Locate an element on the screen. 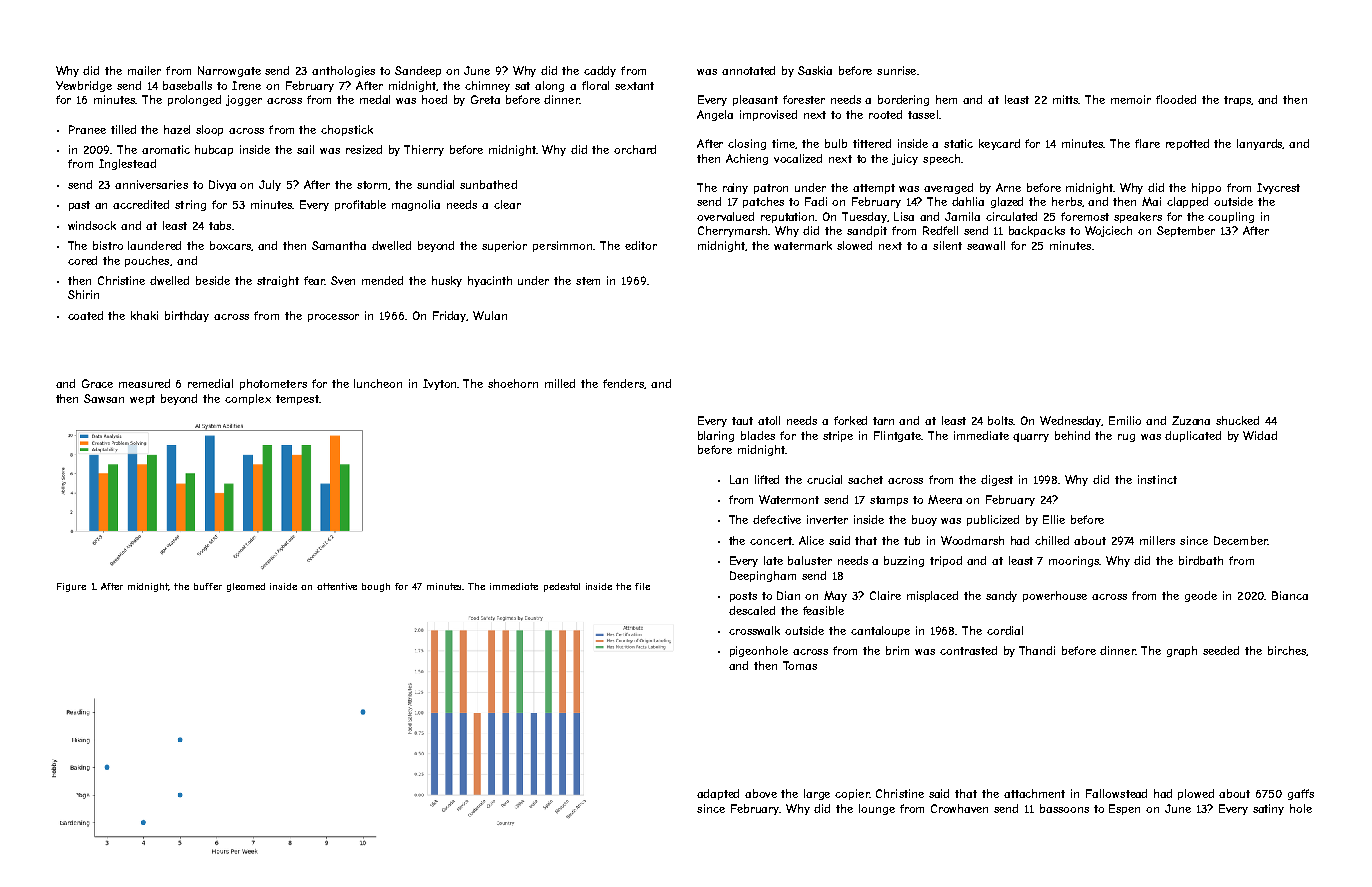  adapted is located at coordinates (718, 794).
